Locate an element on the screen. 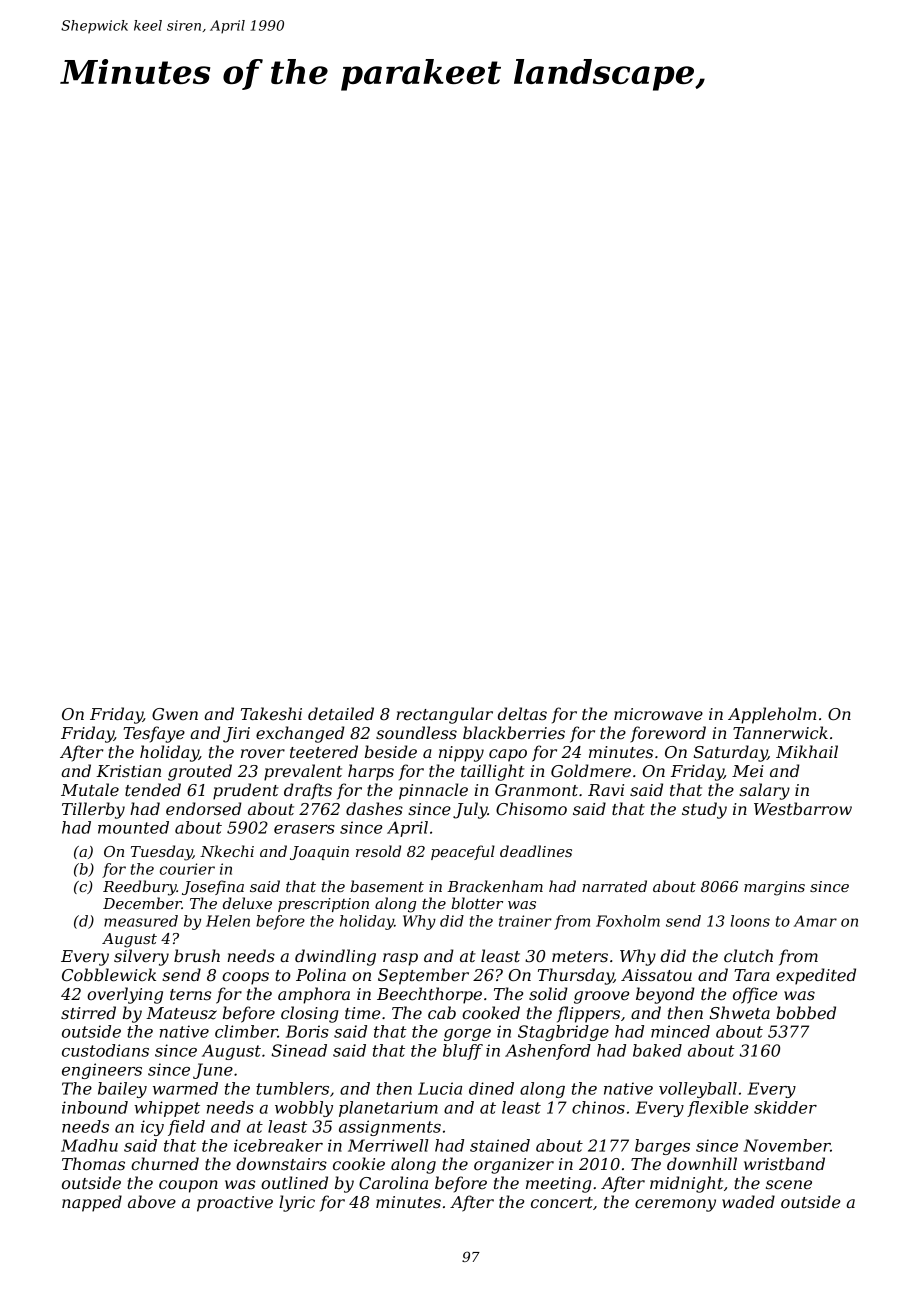 This screenshot has width=924, height=1308. margins is located at coordinates (774, 888).
